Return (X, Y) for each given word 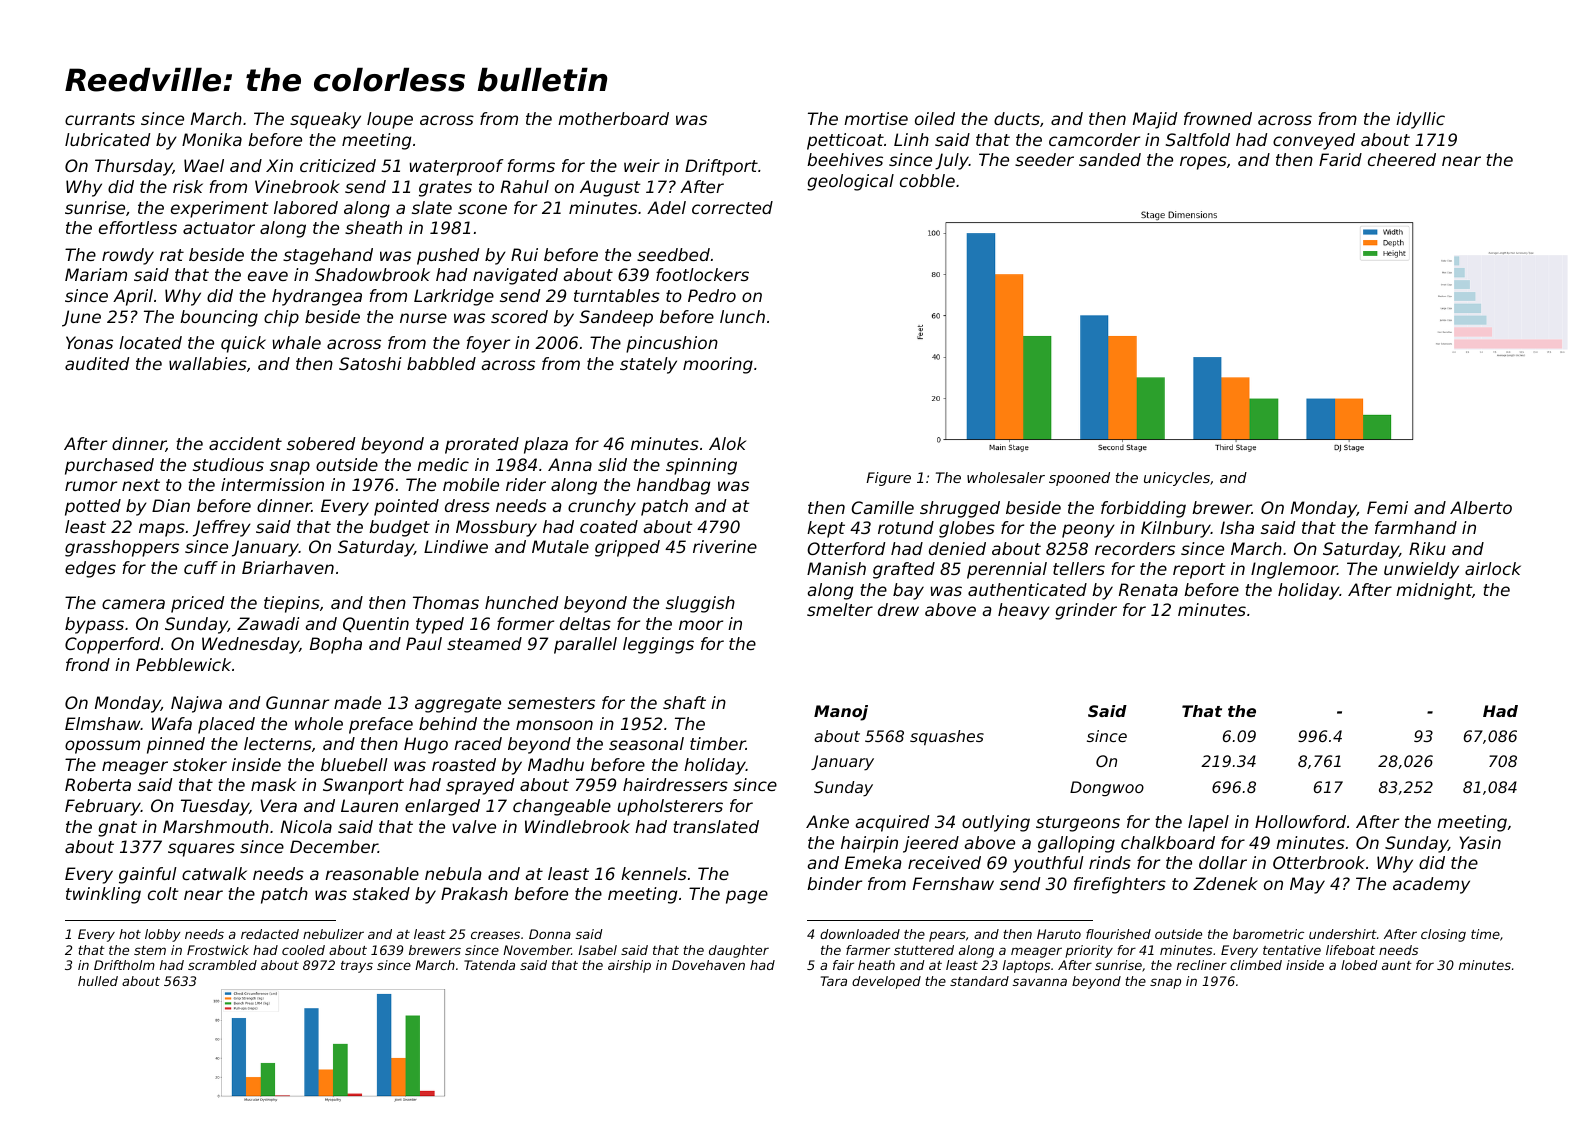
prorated (482, 445)
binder (834, 883)
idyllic (1420, 120)
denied (957, 548)
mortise (876, 118)
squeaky (325, 120)
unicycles (1177, 479)
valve (474, 826)
